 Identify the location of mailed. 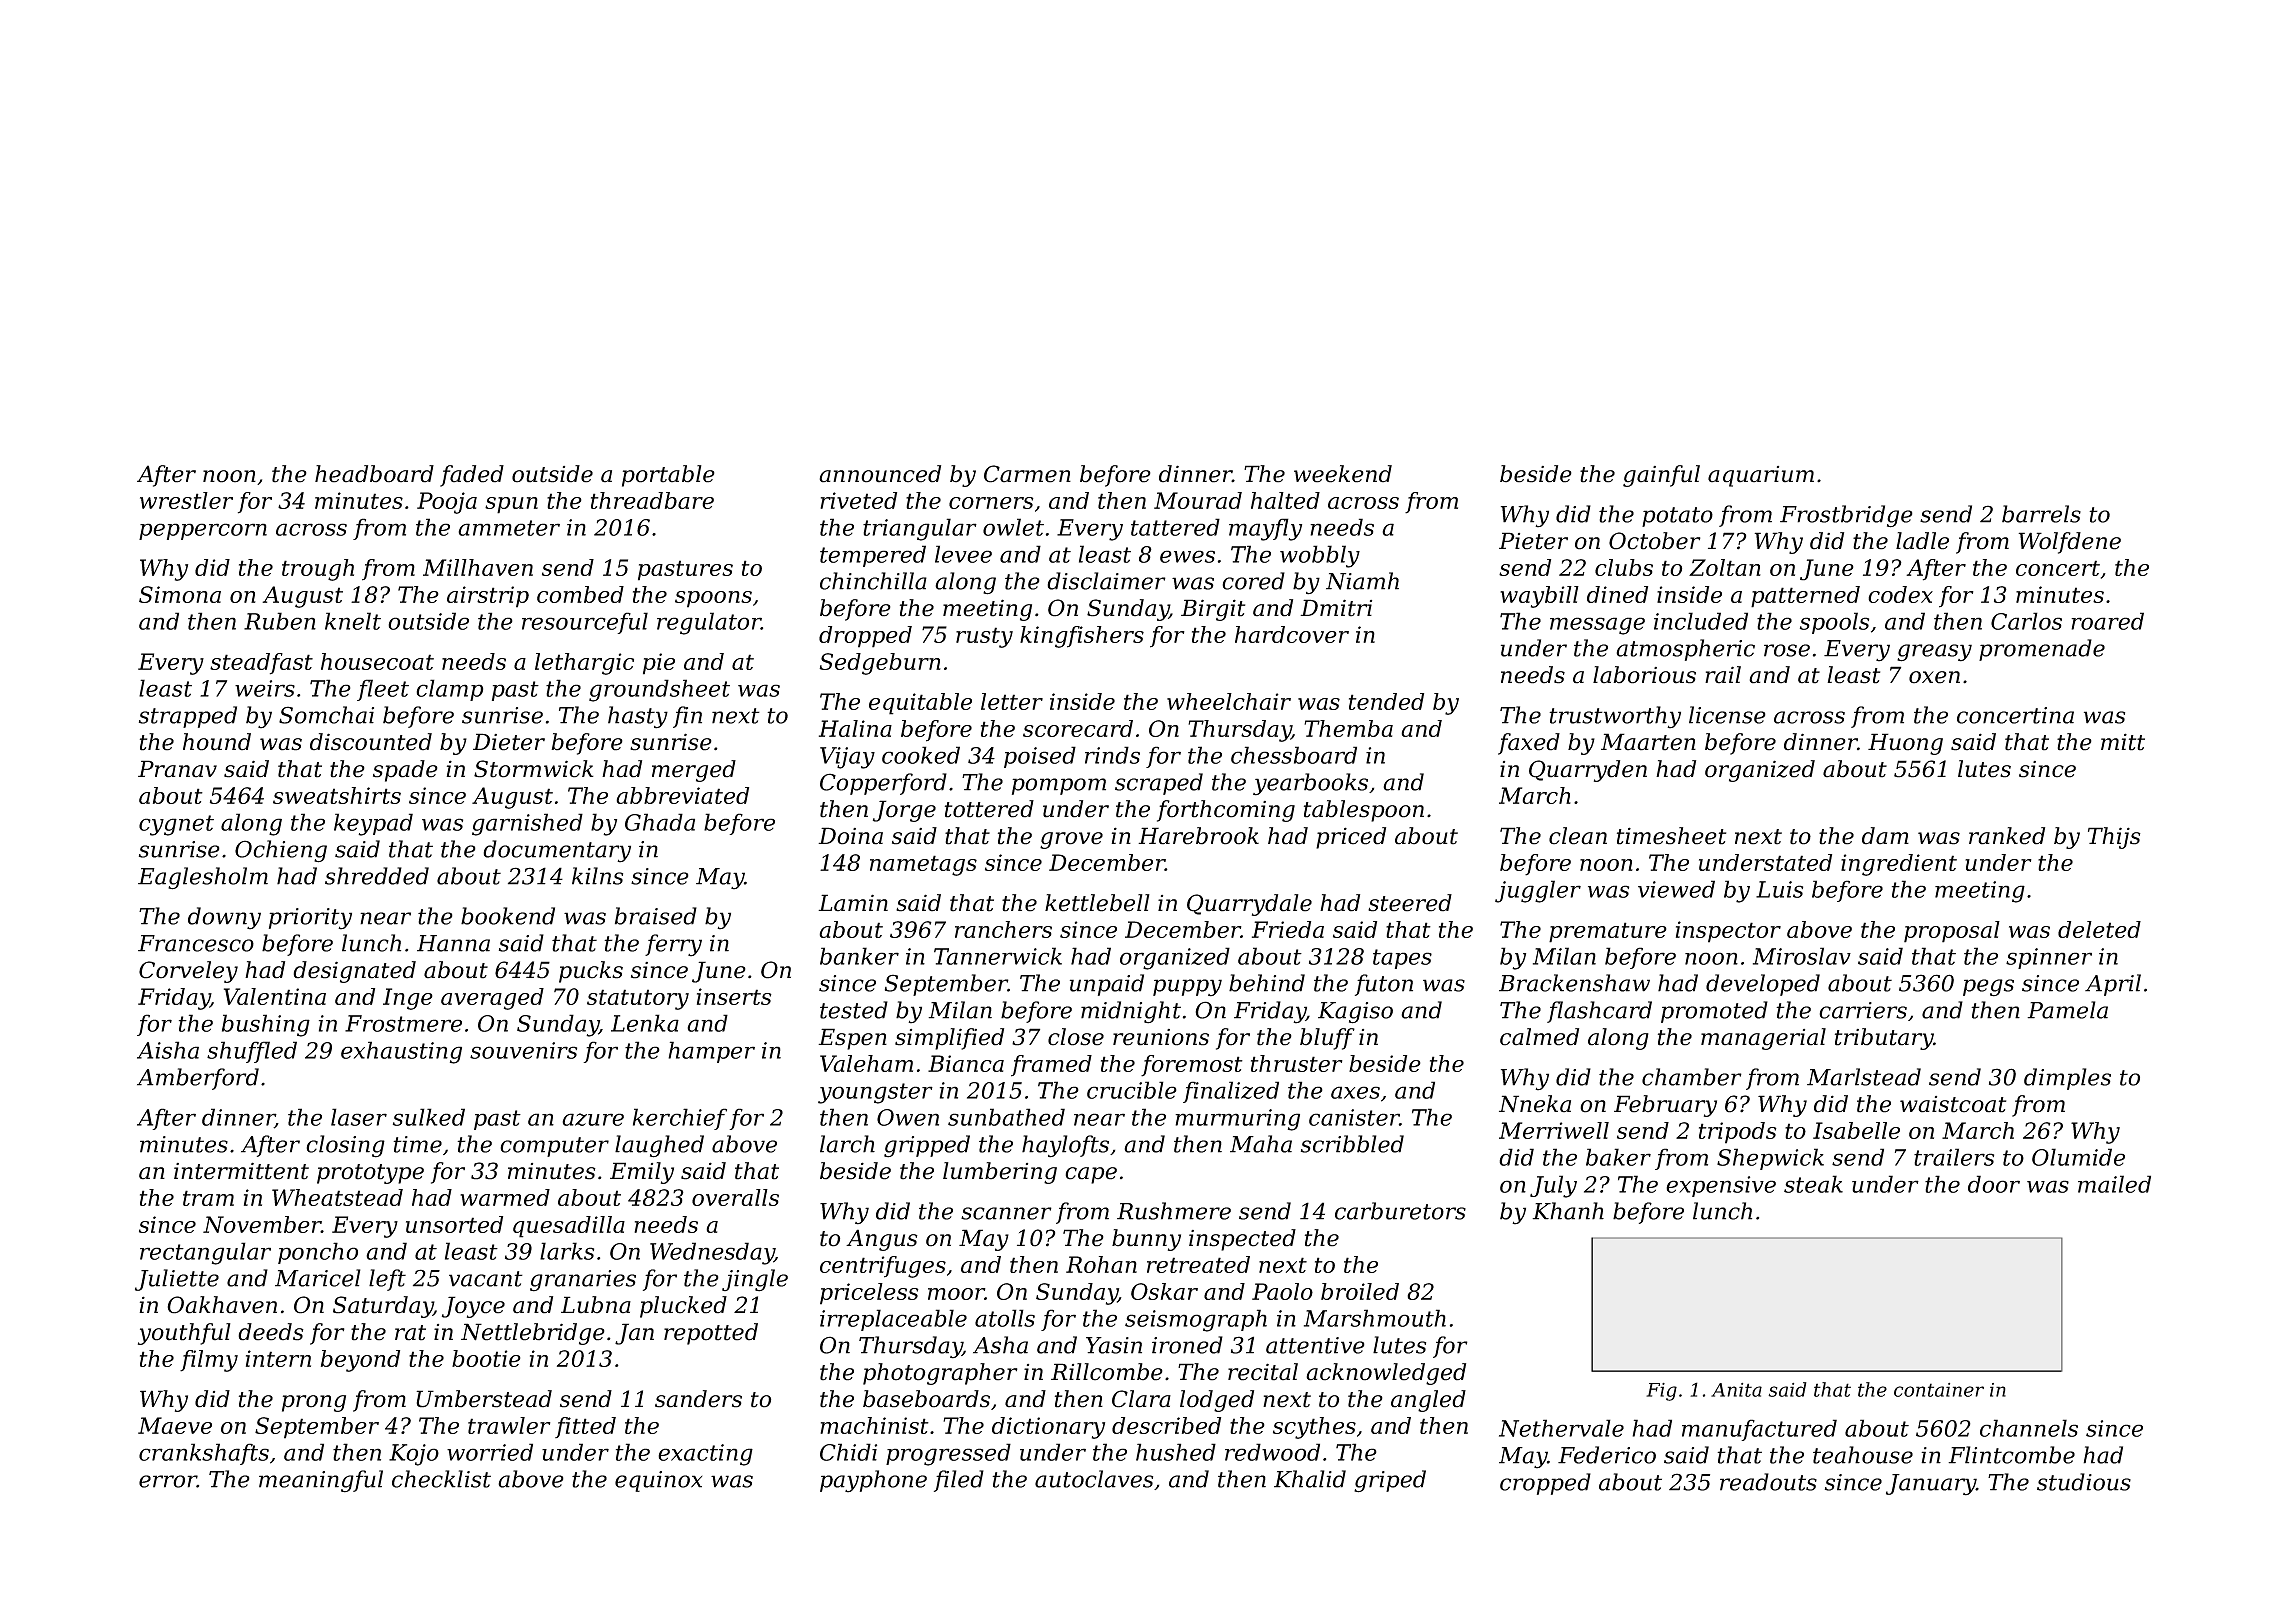
(2114, 1184).
